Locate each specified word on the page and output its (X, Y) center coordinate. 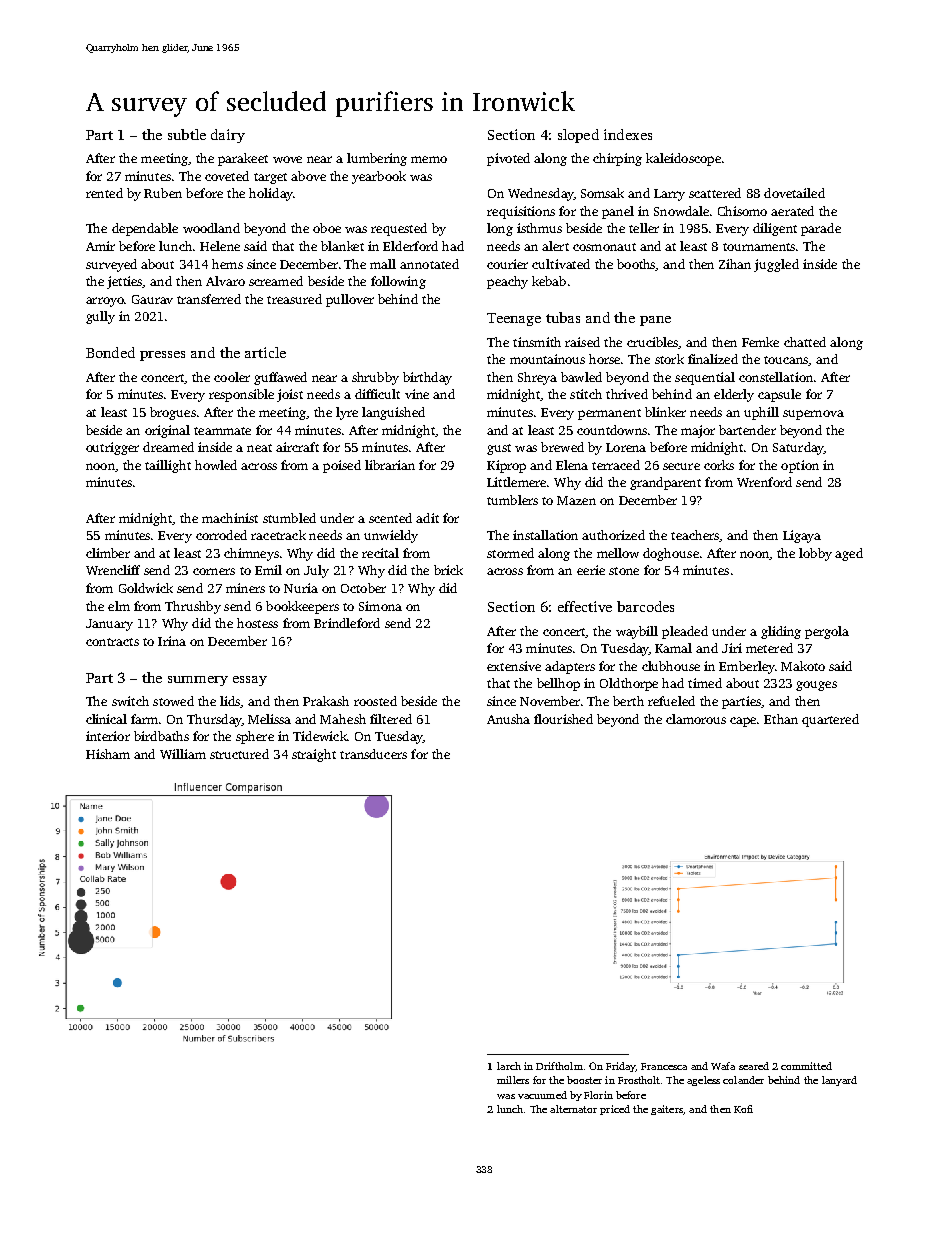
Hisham (108, 754)
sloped (578, 136)
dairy (228, 136)
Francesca (664, 1066)
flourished (563, 719)
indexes (628, 134)
